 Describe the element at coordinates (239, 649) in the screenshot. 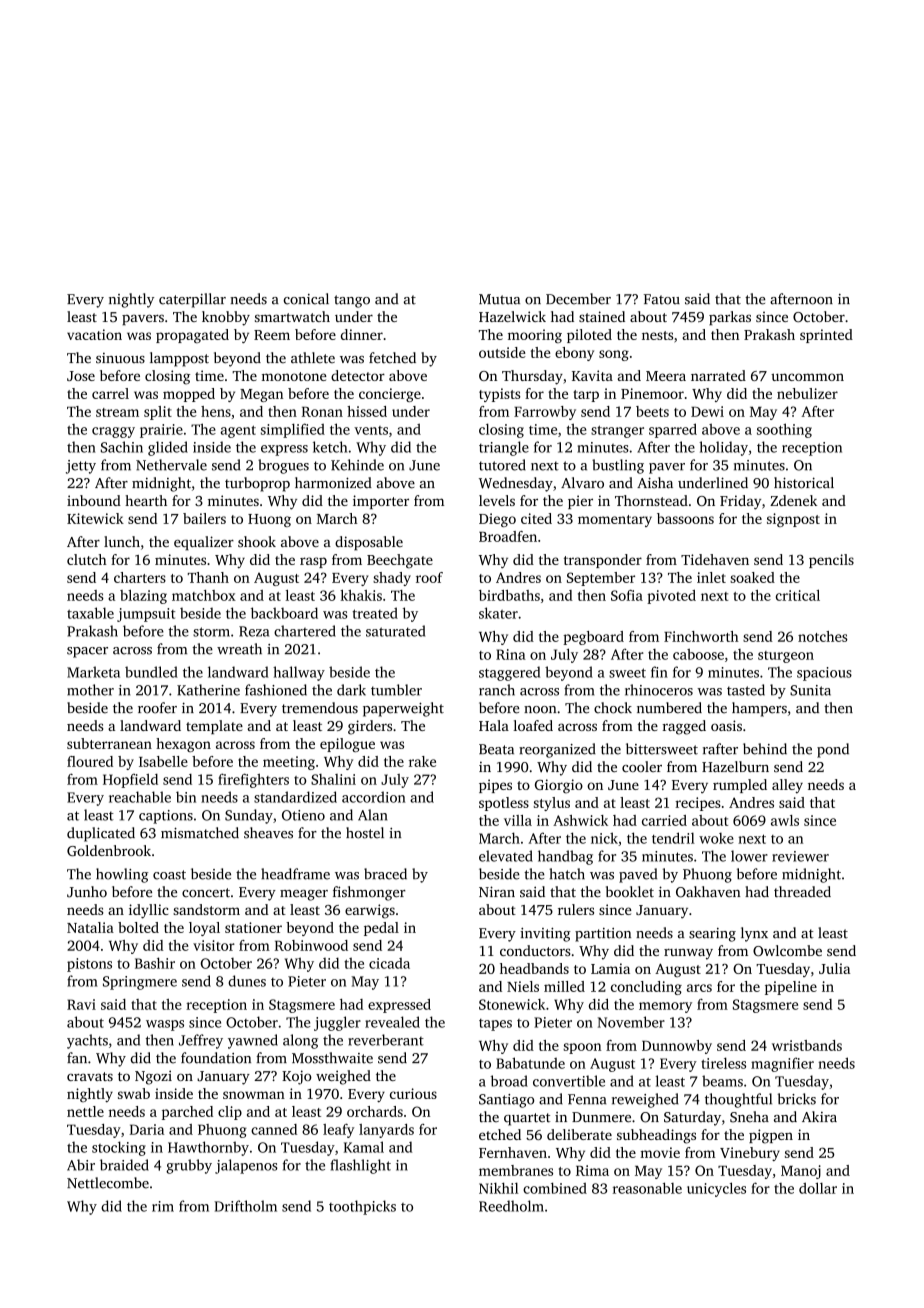

I see `wreath` at that location.
